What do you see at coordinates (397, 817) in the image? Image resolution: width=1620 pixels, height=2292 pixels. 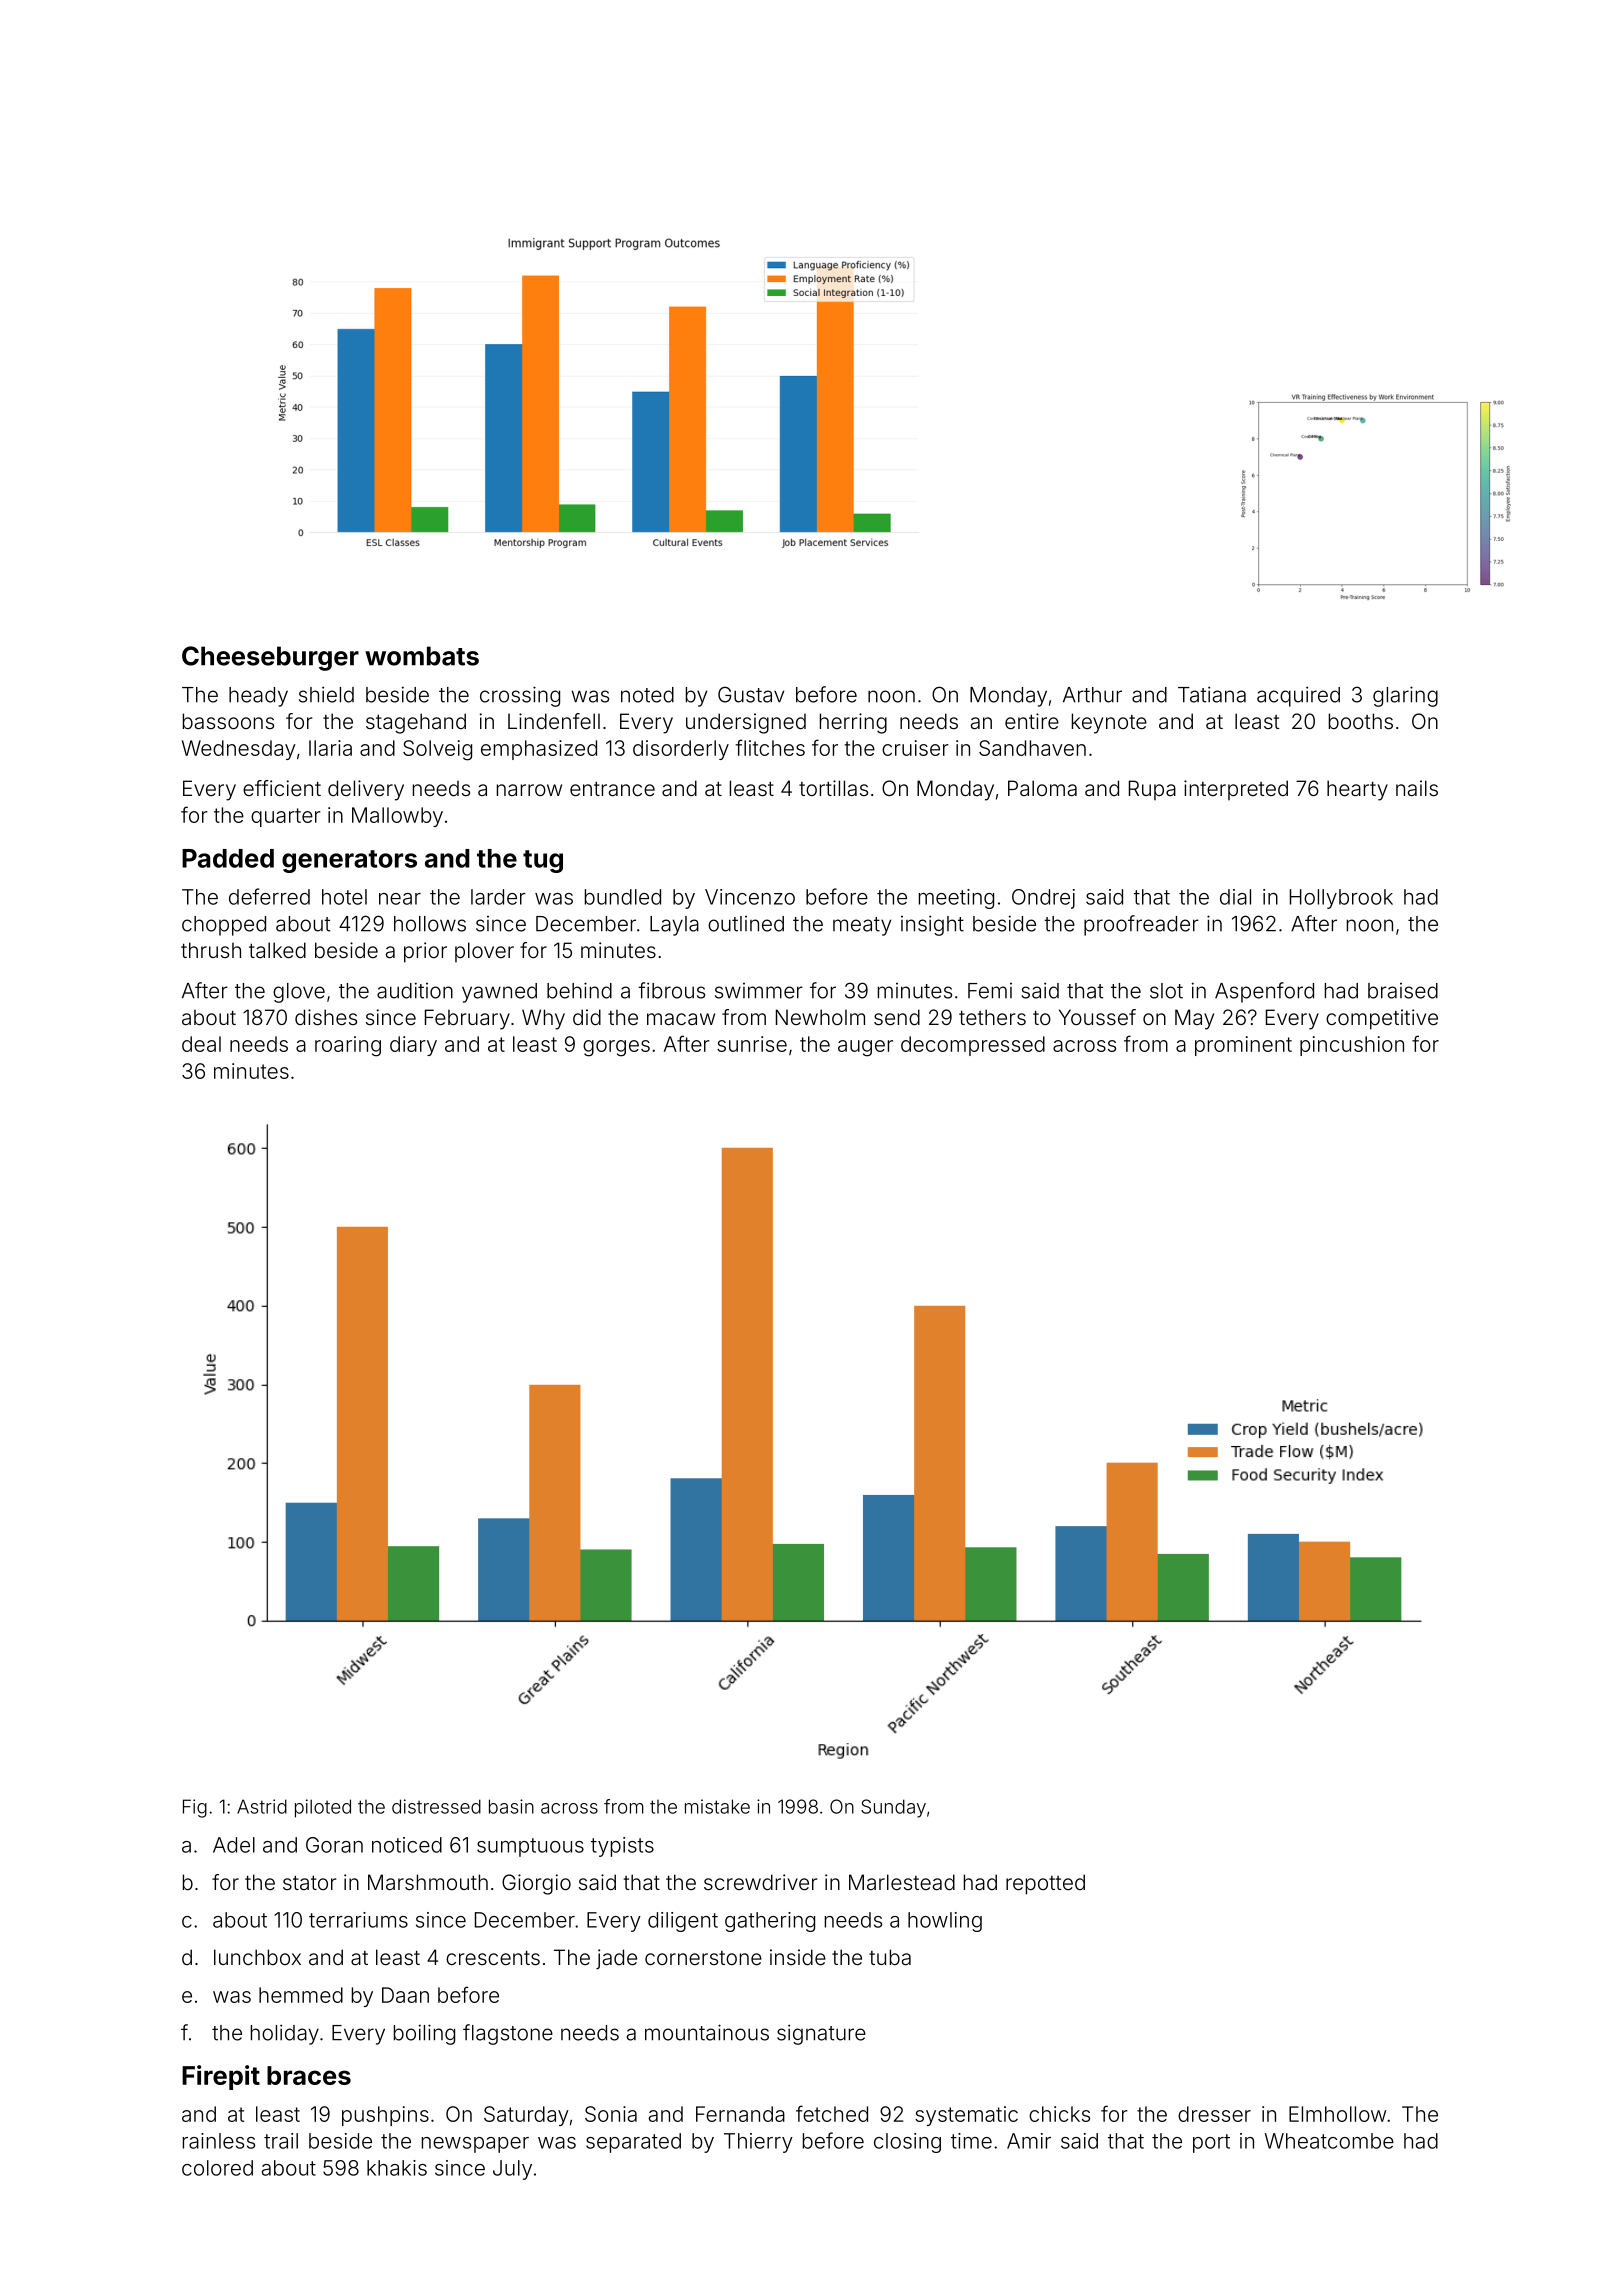 I see `Mallowby` at bounding box center [397, 817].
